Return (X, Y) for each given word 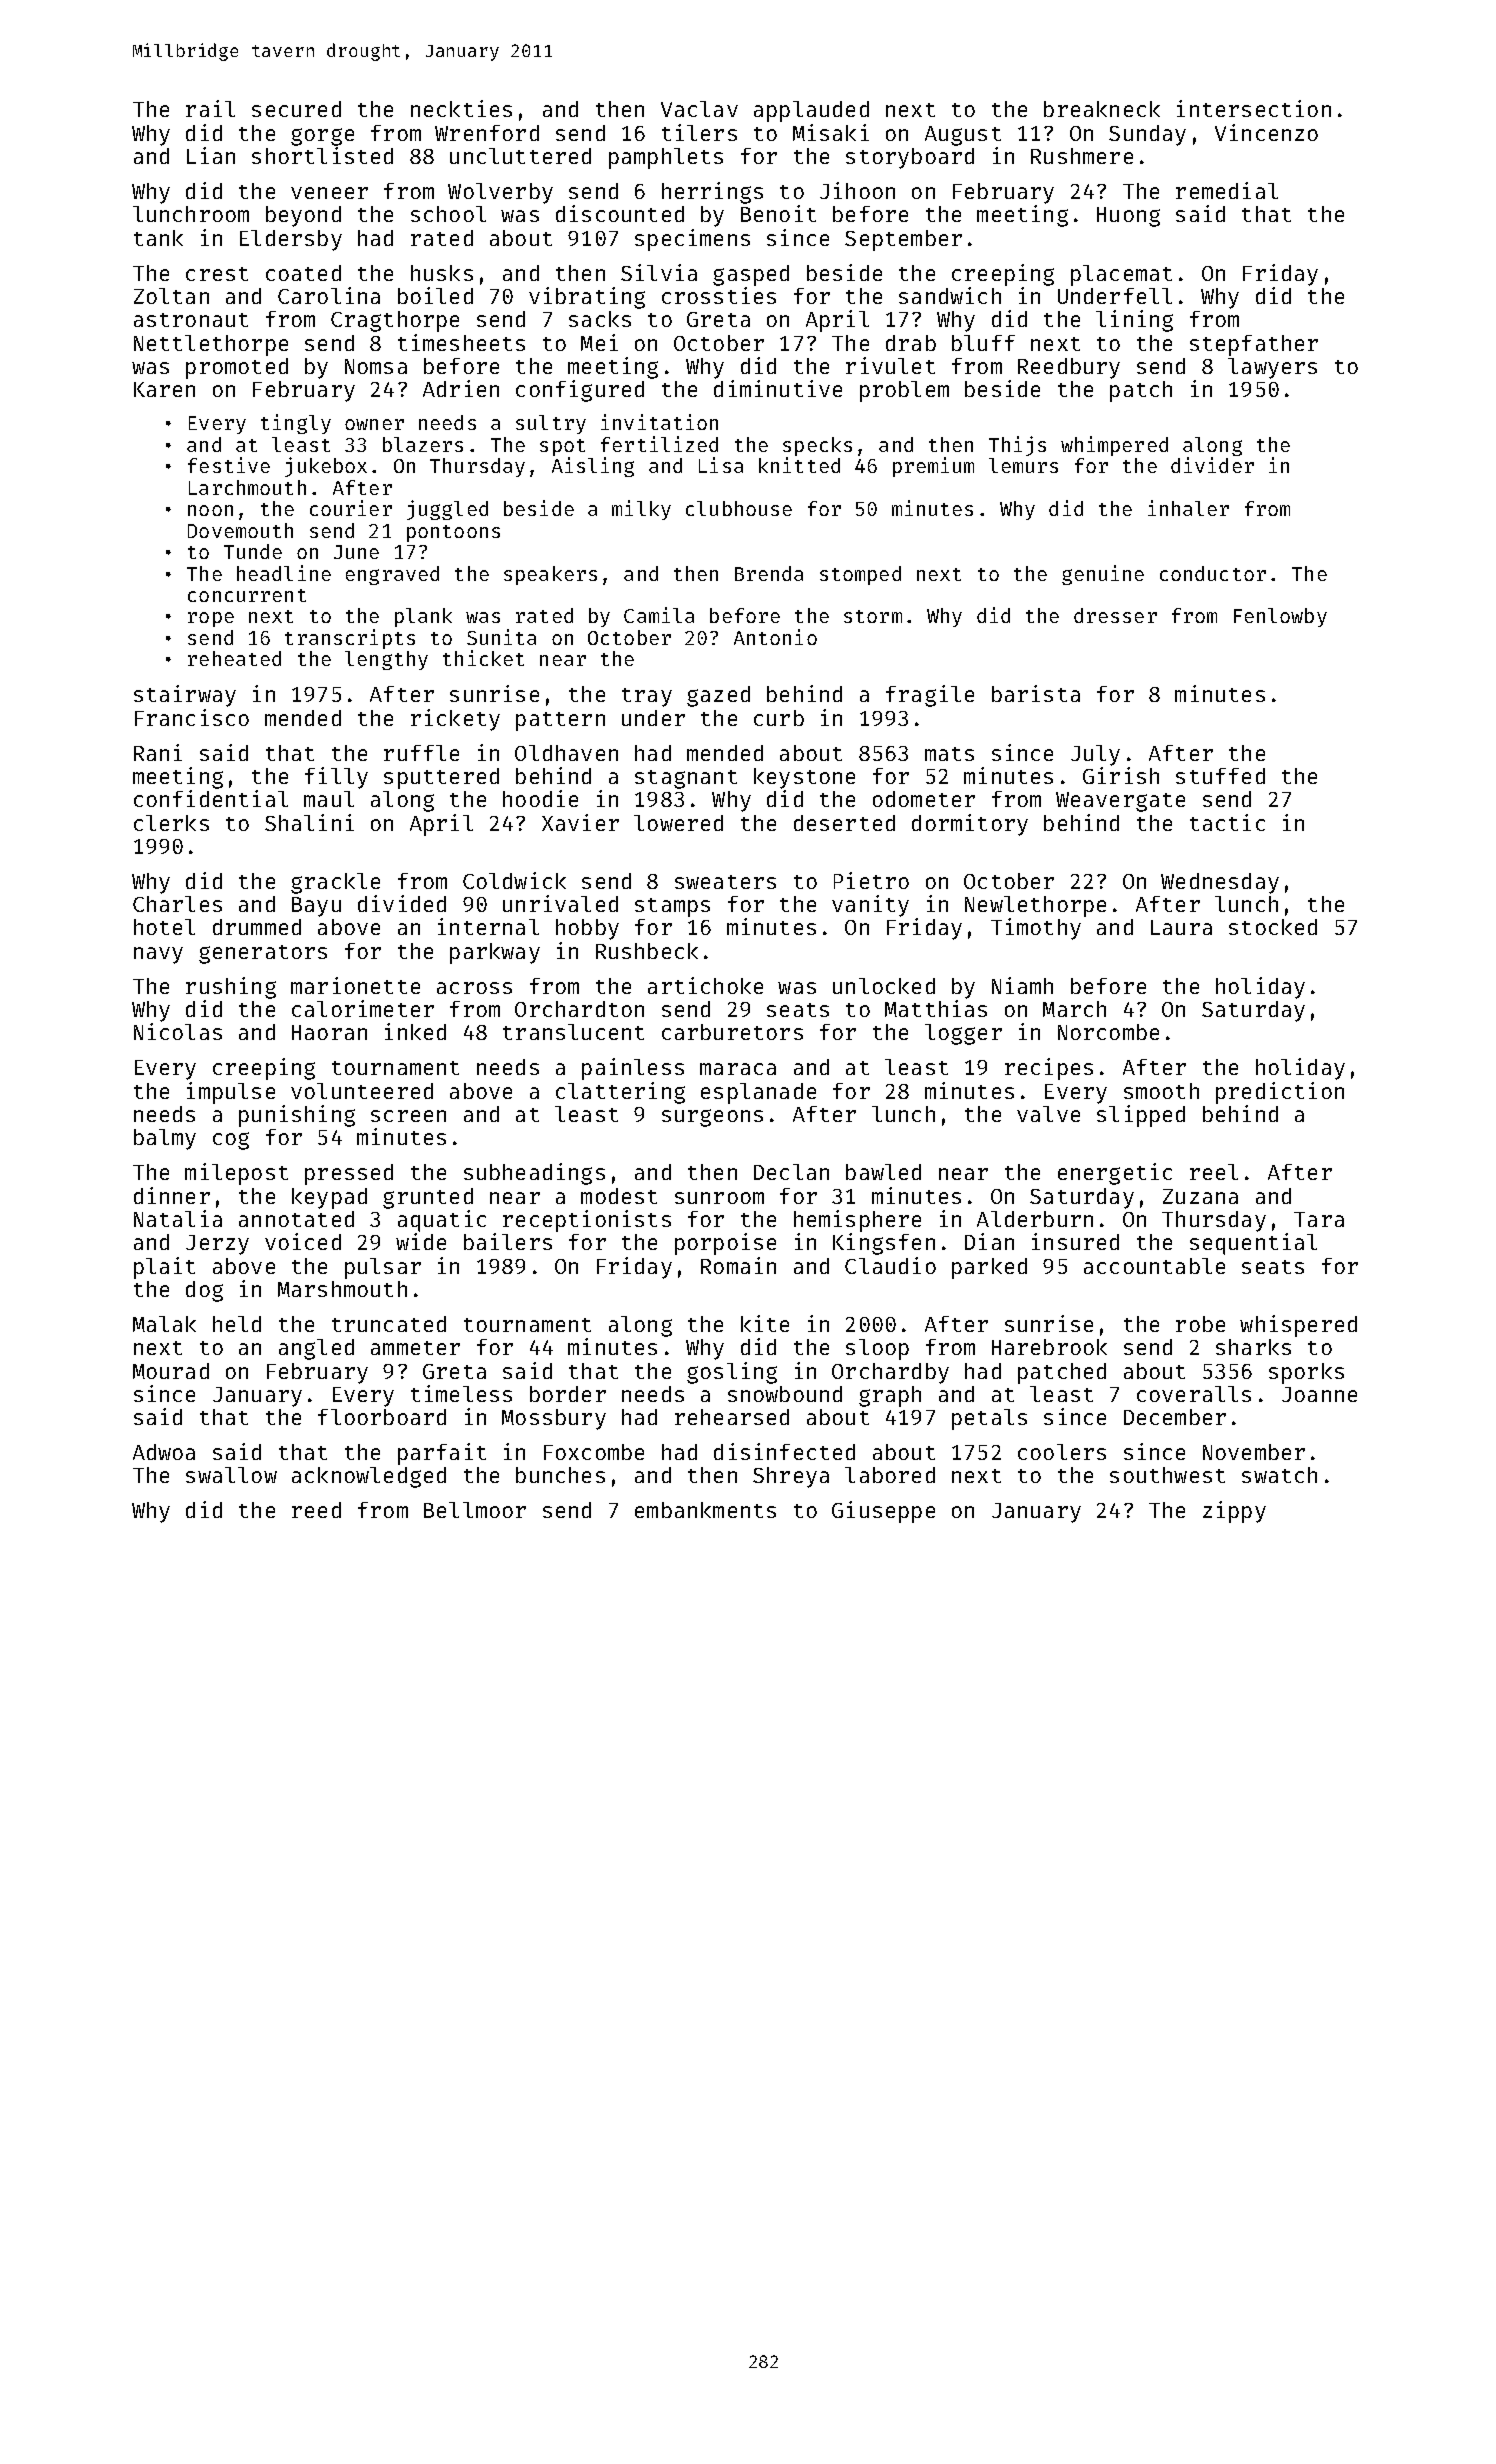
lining (1134, 321)
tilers (699, 132)
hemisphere (857, 1221)
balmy (165, 1139)
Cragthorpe (395, 321)
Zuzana (1200, 1196)
